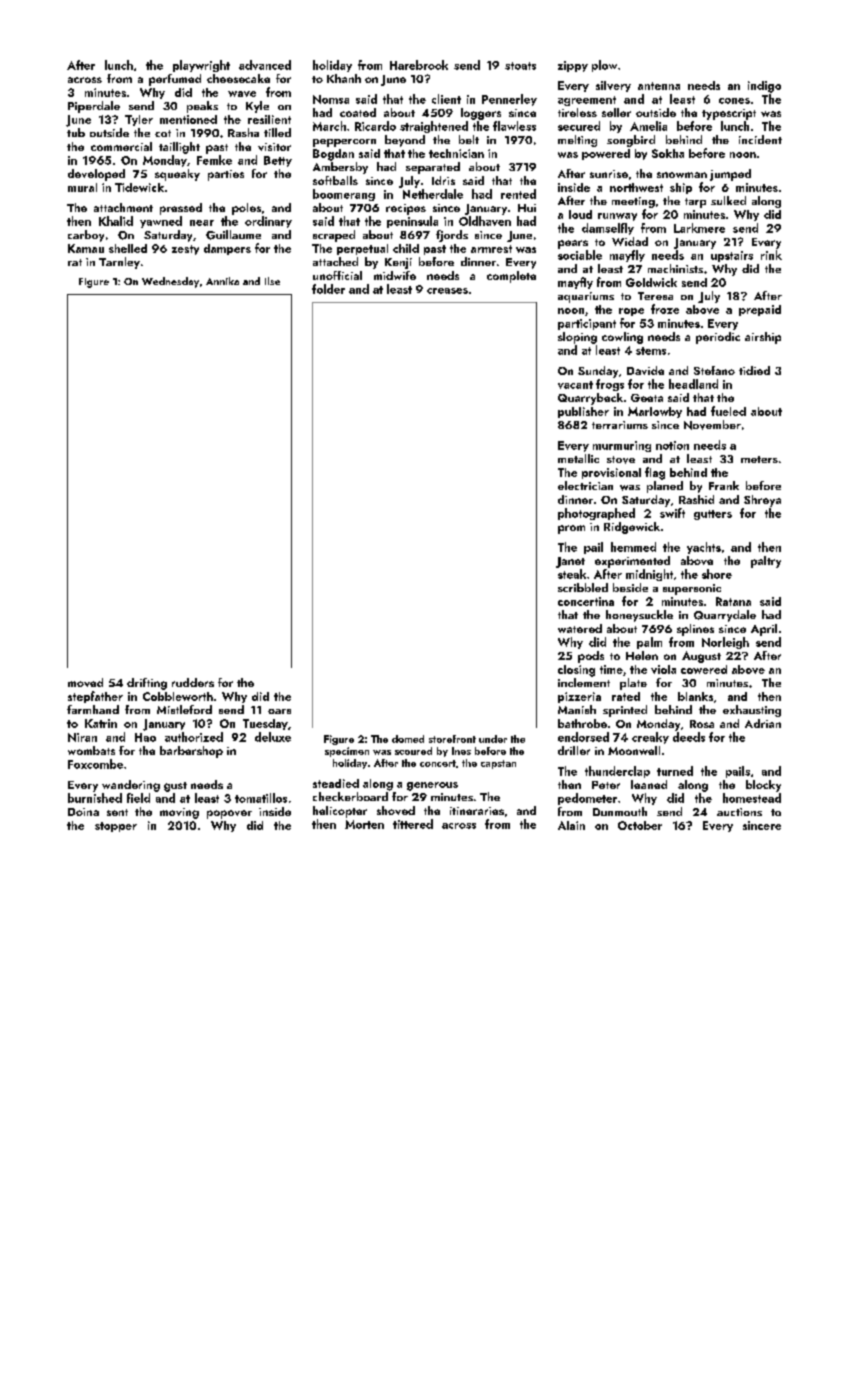 The height and width of the document is (1400, 849). I want to click on parties, so click(226, 175).
